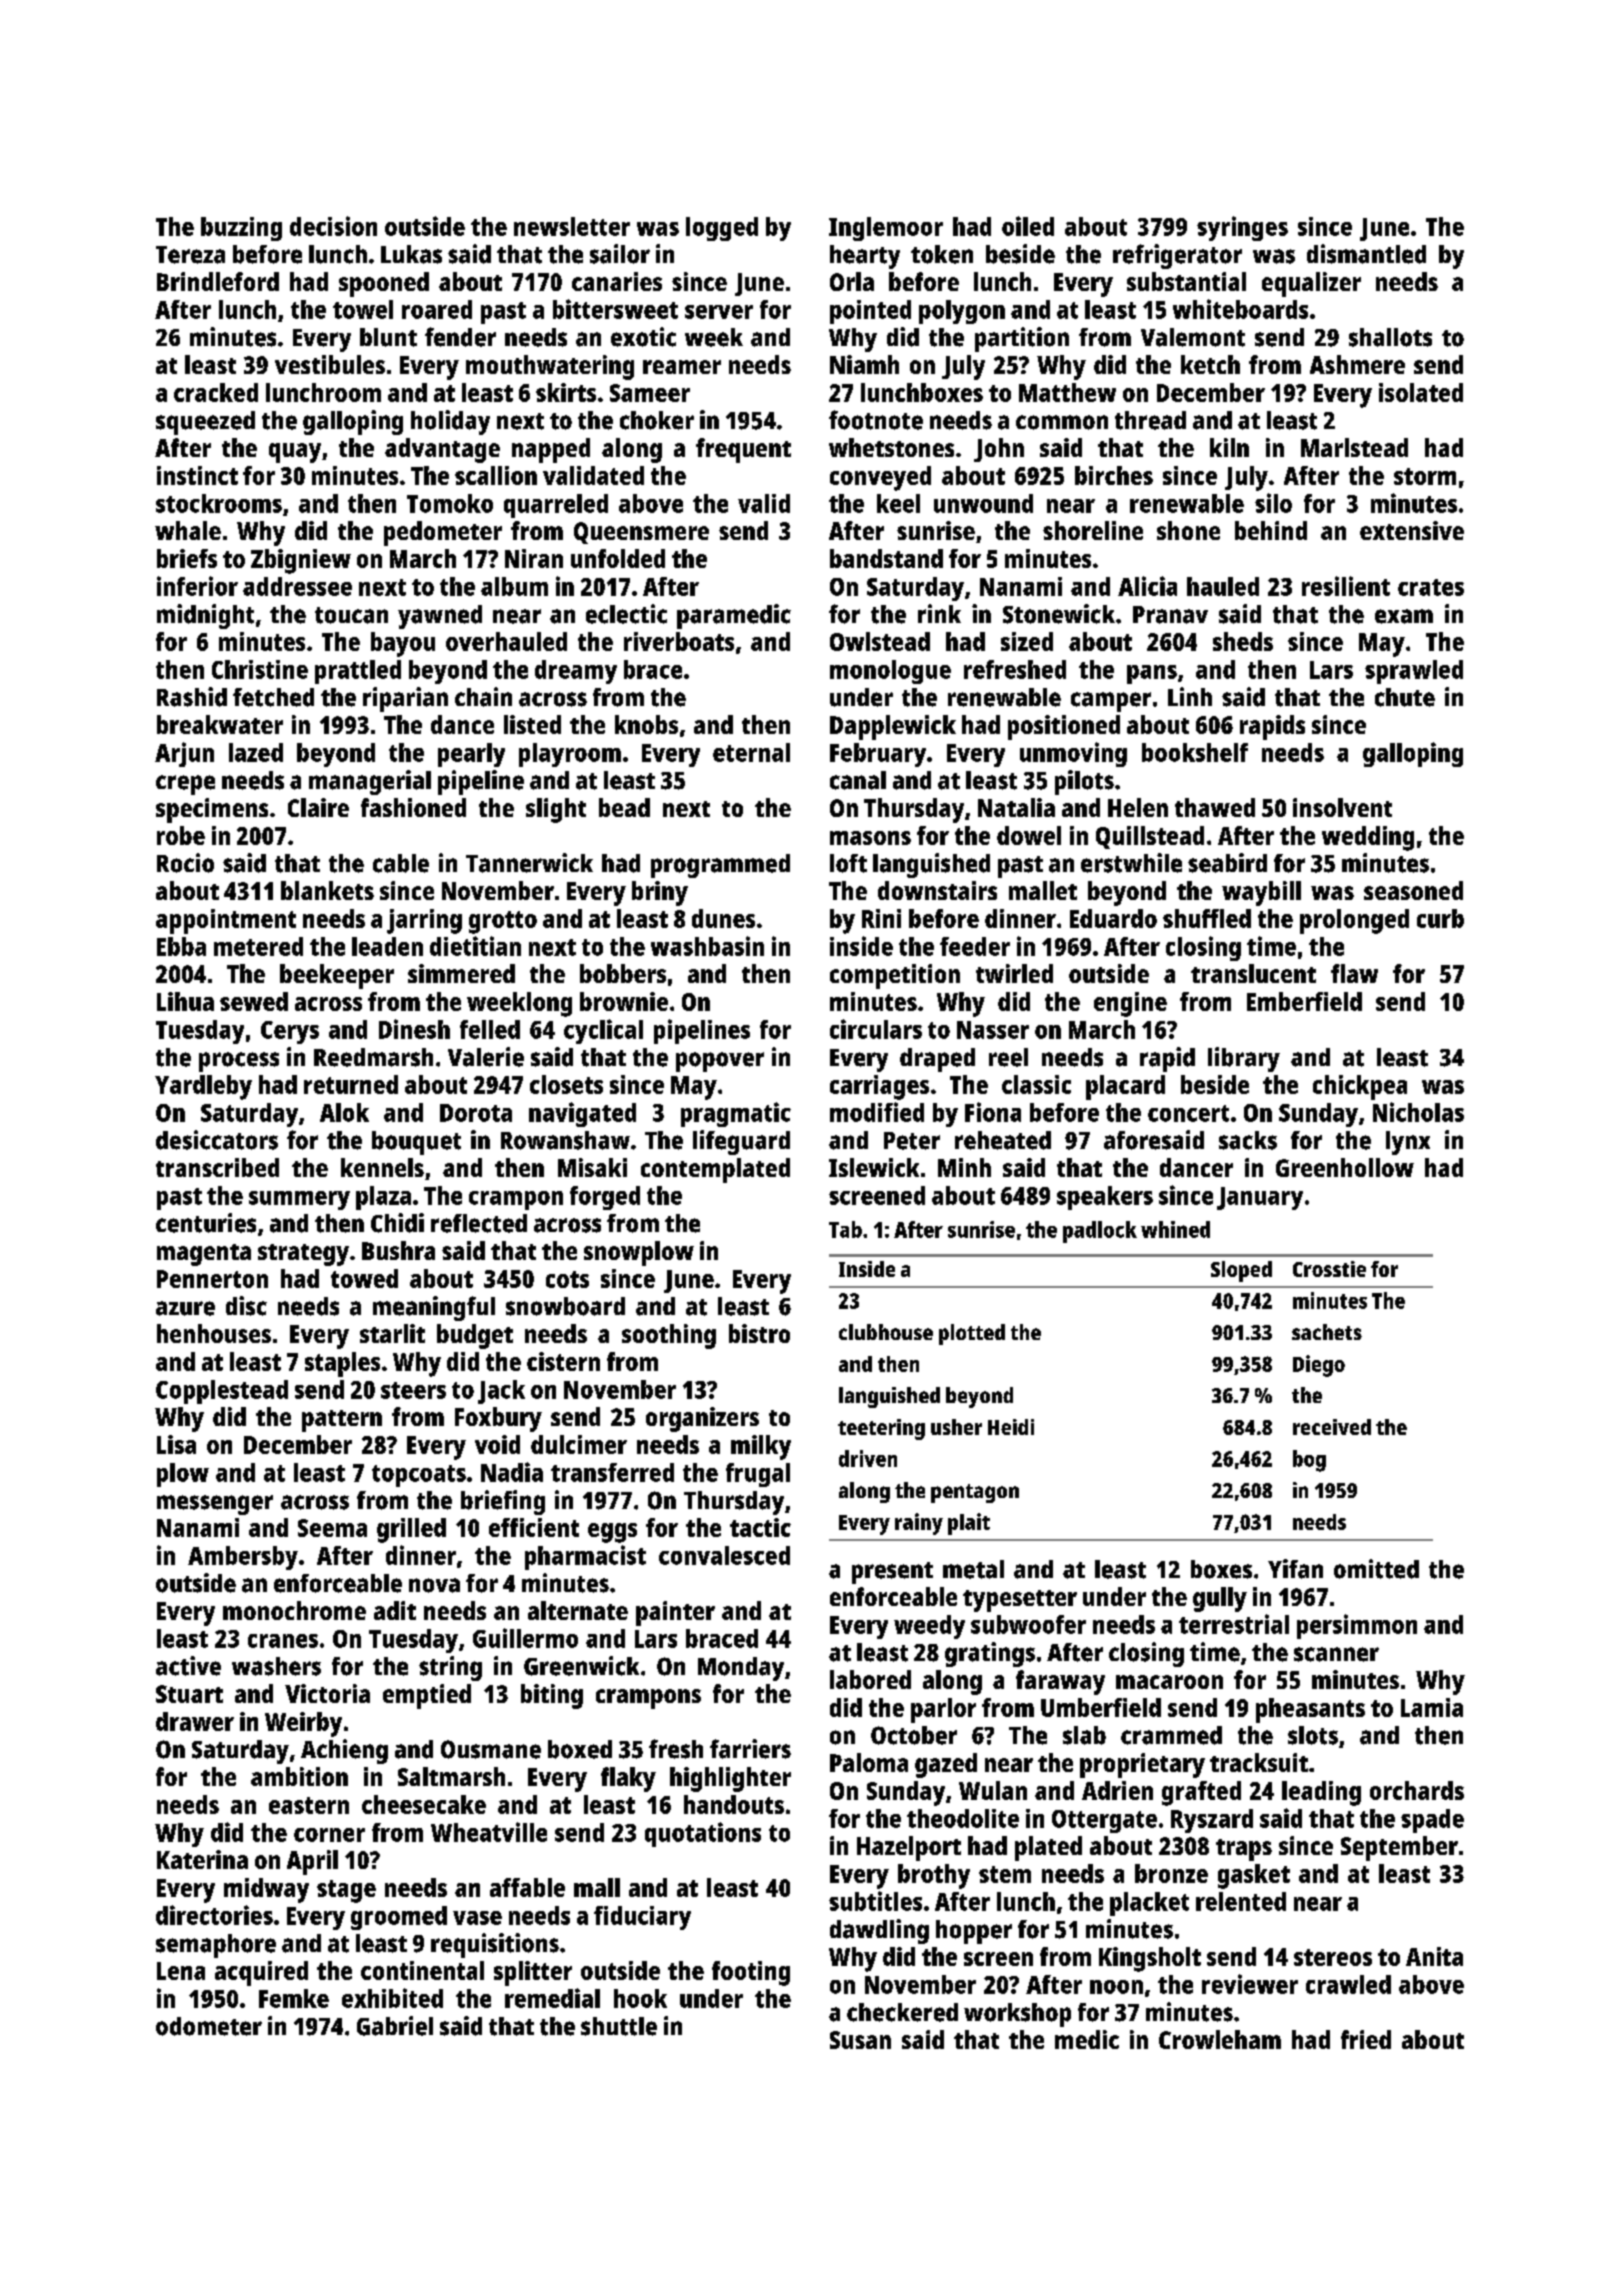  I want to click on instinct, so click(197, 475).
